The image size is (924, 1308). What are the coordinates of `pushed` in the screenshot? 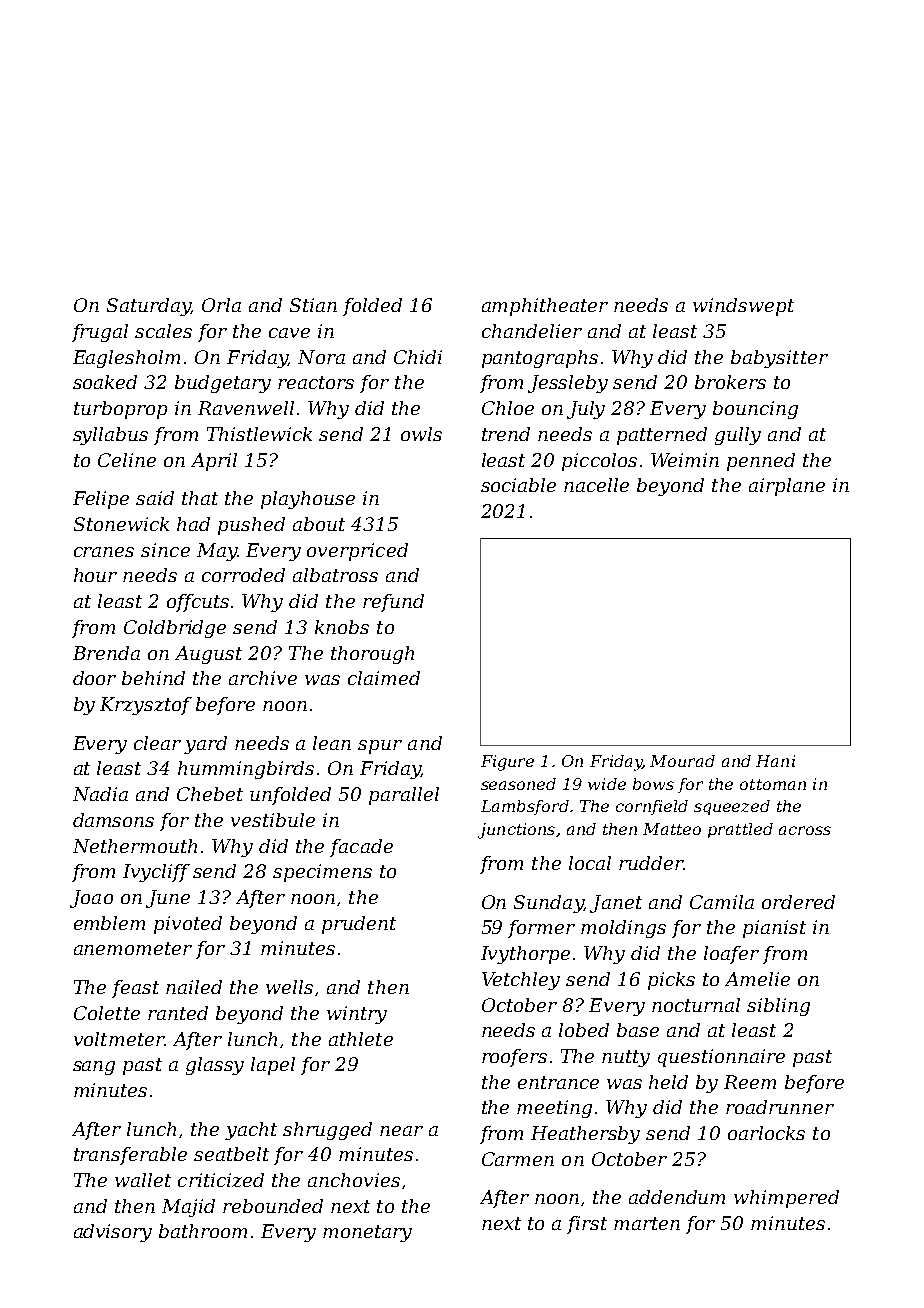 It's located at (251, 526).
